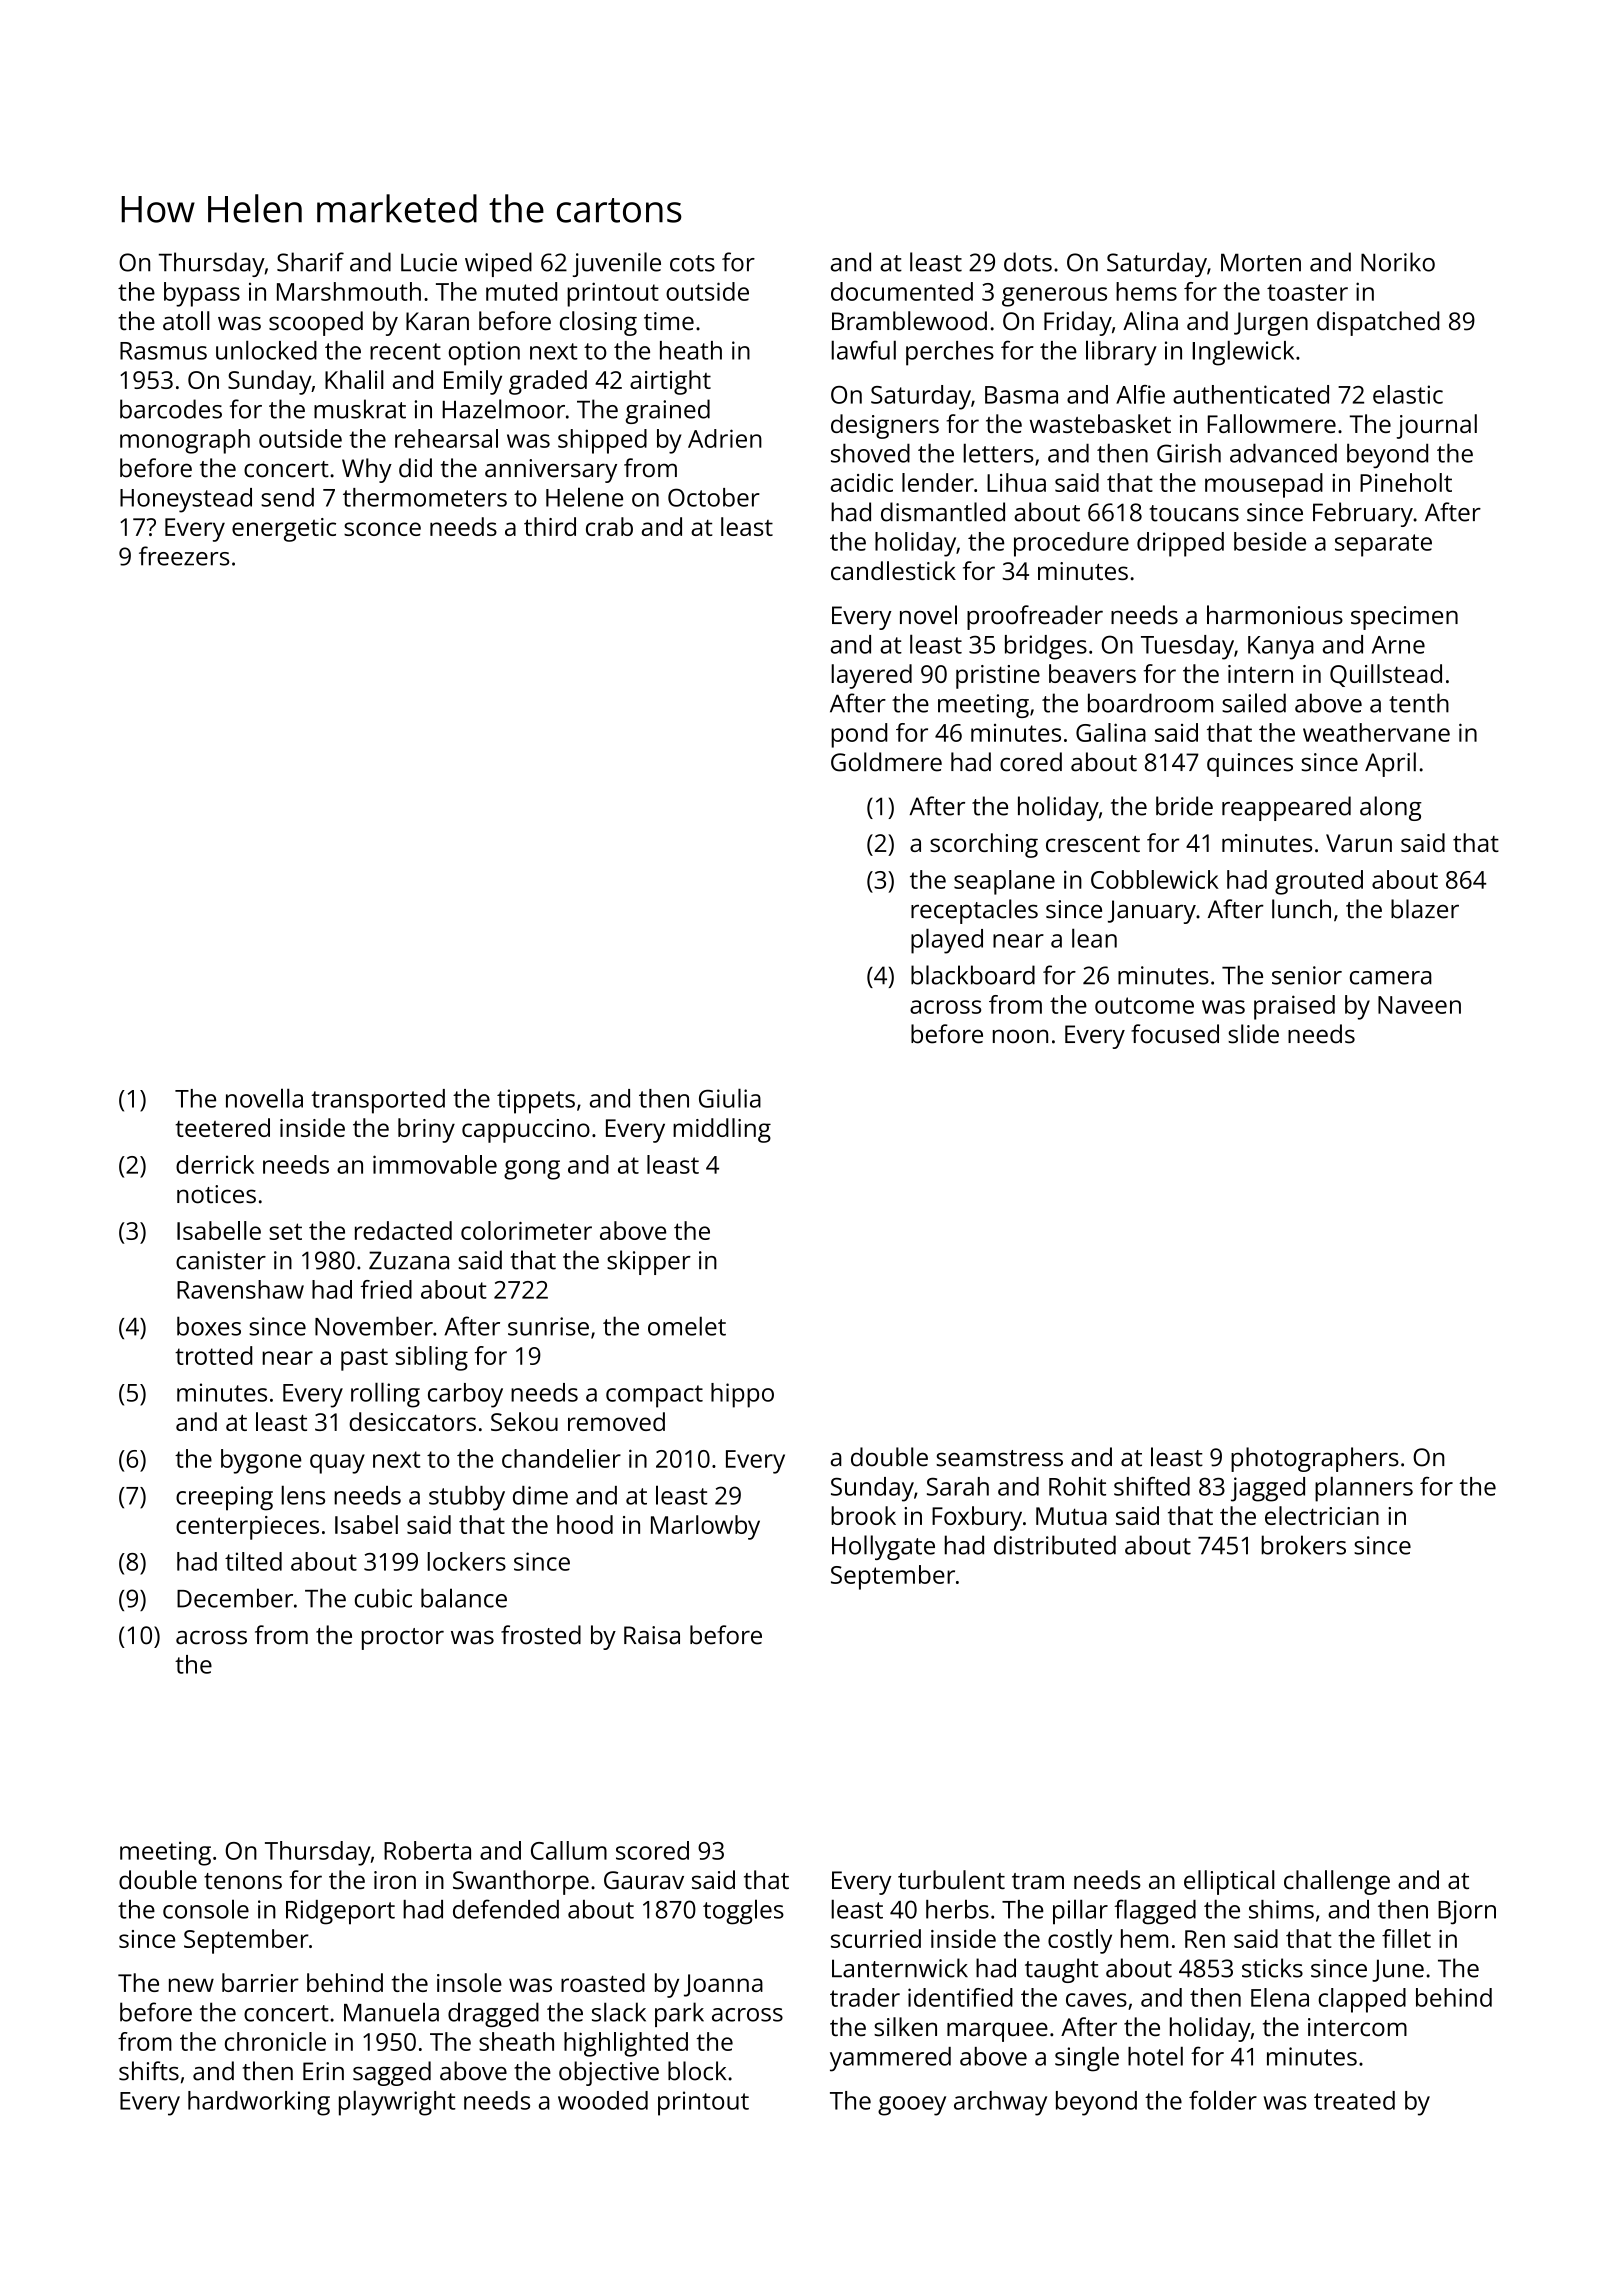 The height and width of the page is (2292, 1620). Describe the element at coordinates (885, 426) in the page. I see `designers` at that location.
